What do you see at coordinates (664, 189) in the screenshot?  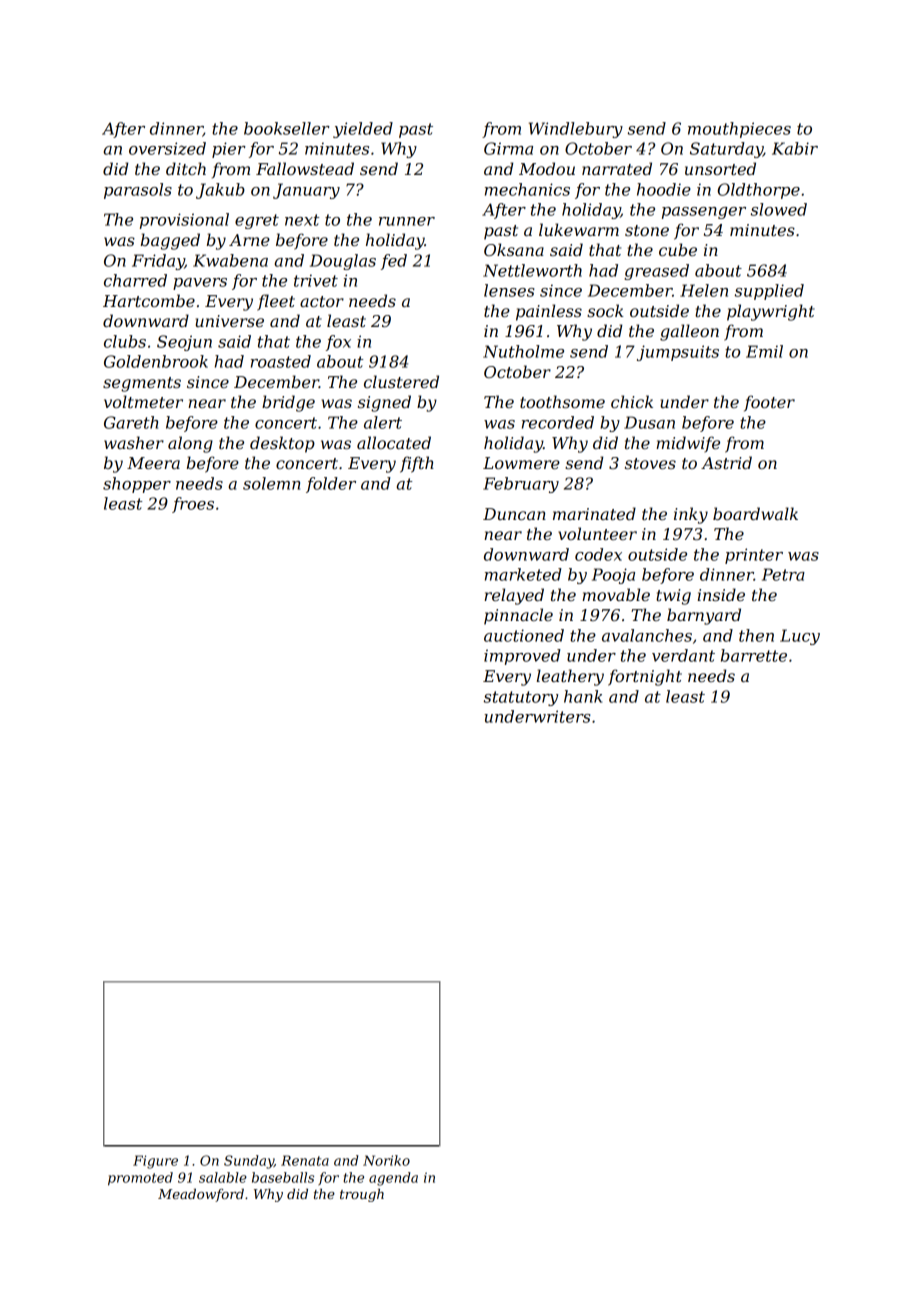 I see `hoodie` at bounding box center [664, 189].
